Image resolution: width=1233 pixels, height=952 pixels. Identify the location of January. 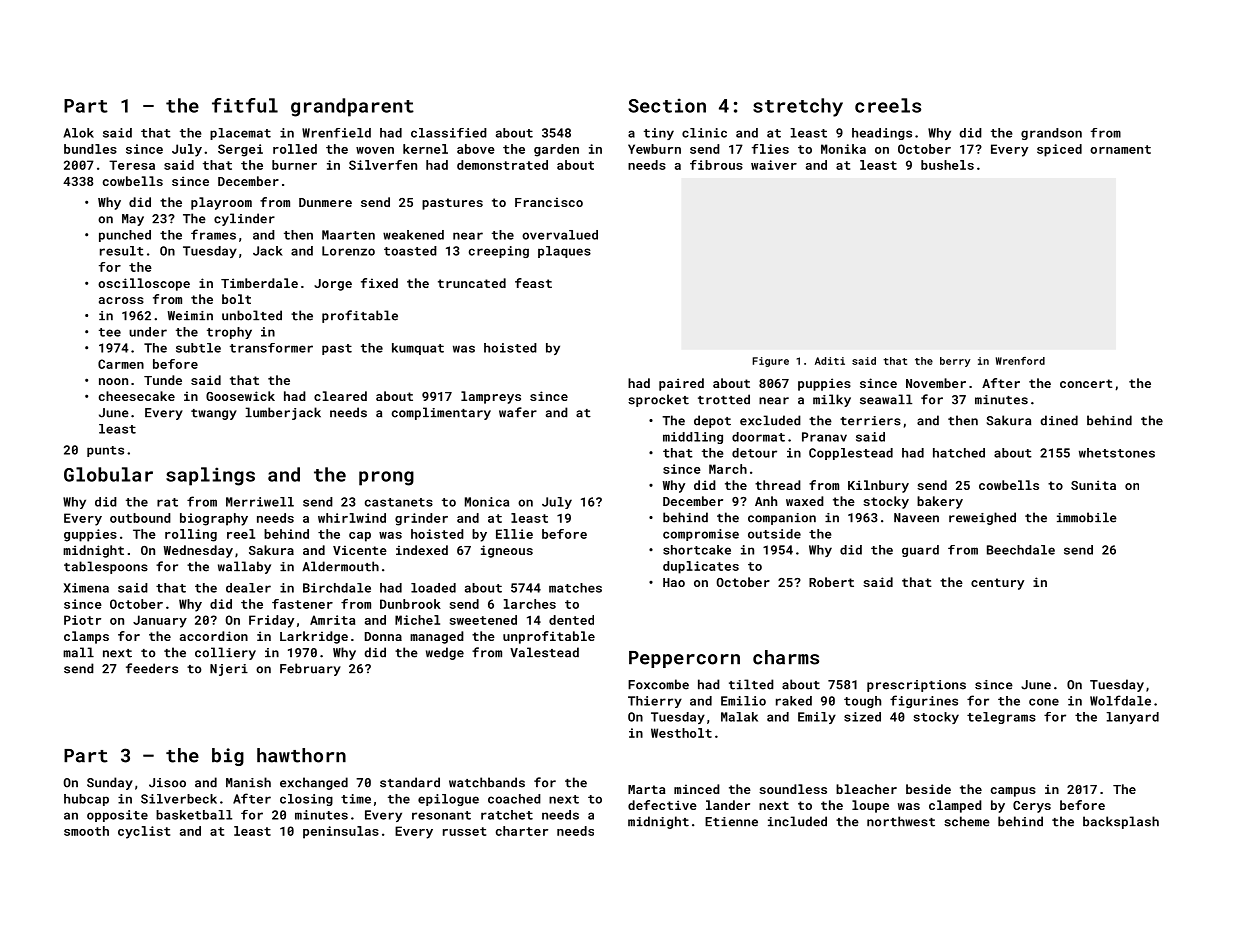
(160, 621).
